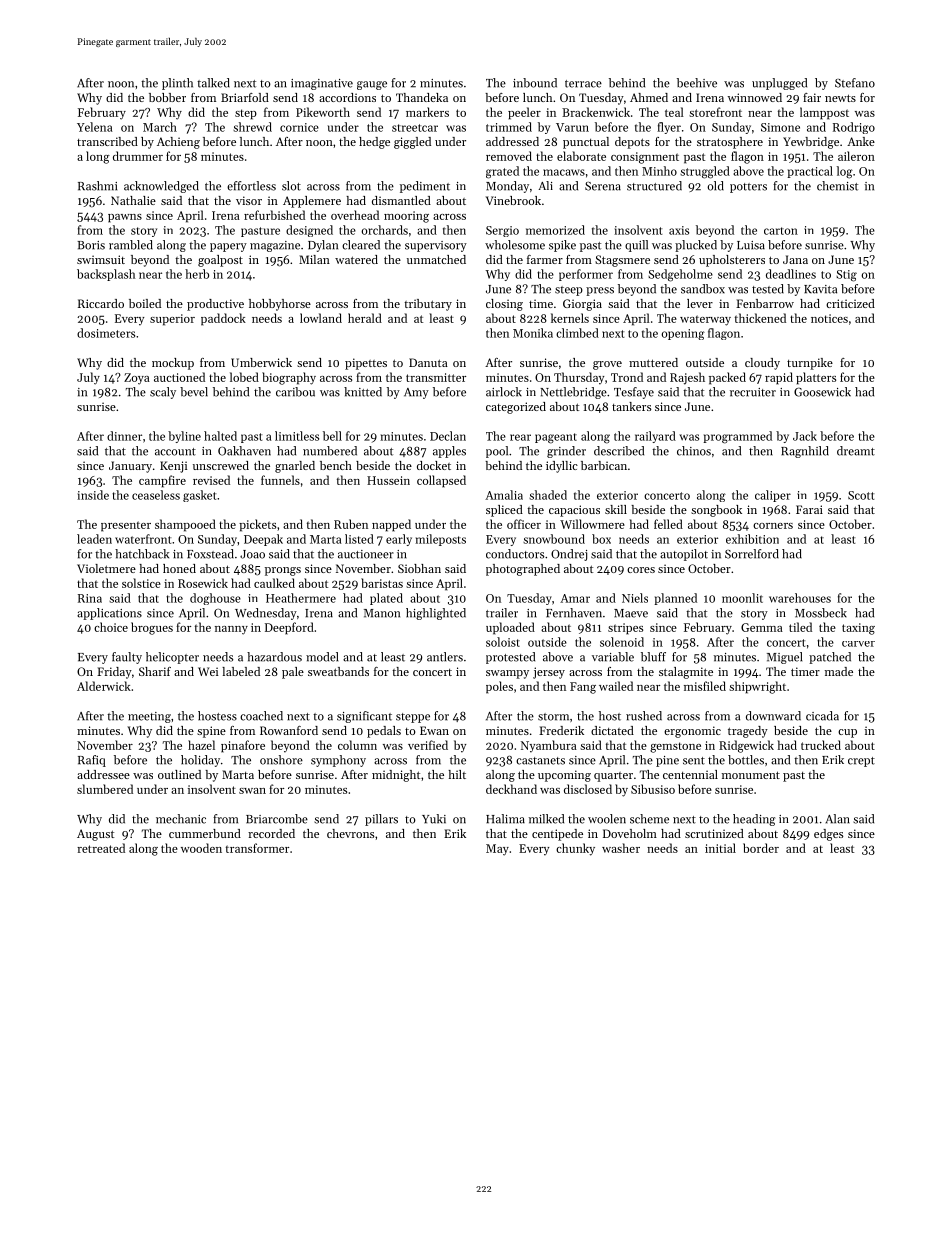 This document has width=952, height=1233. Describe the element at coordinates (616, 509) in the document. I see `skill` at that location.
